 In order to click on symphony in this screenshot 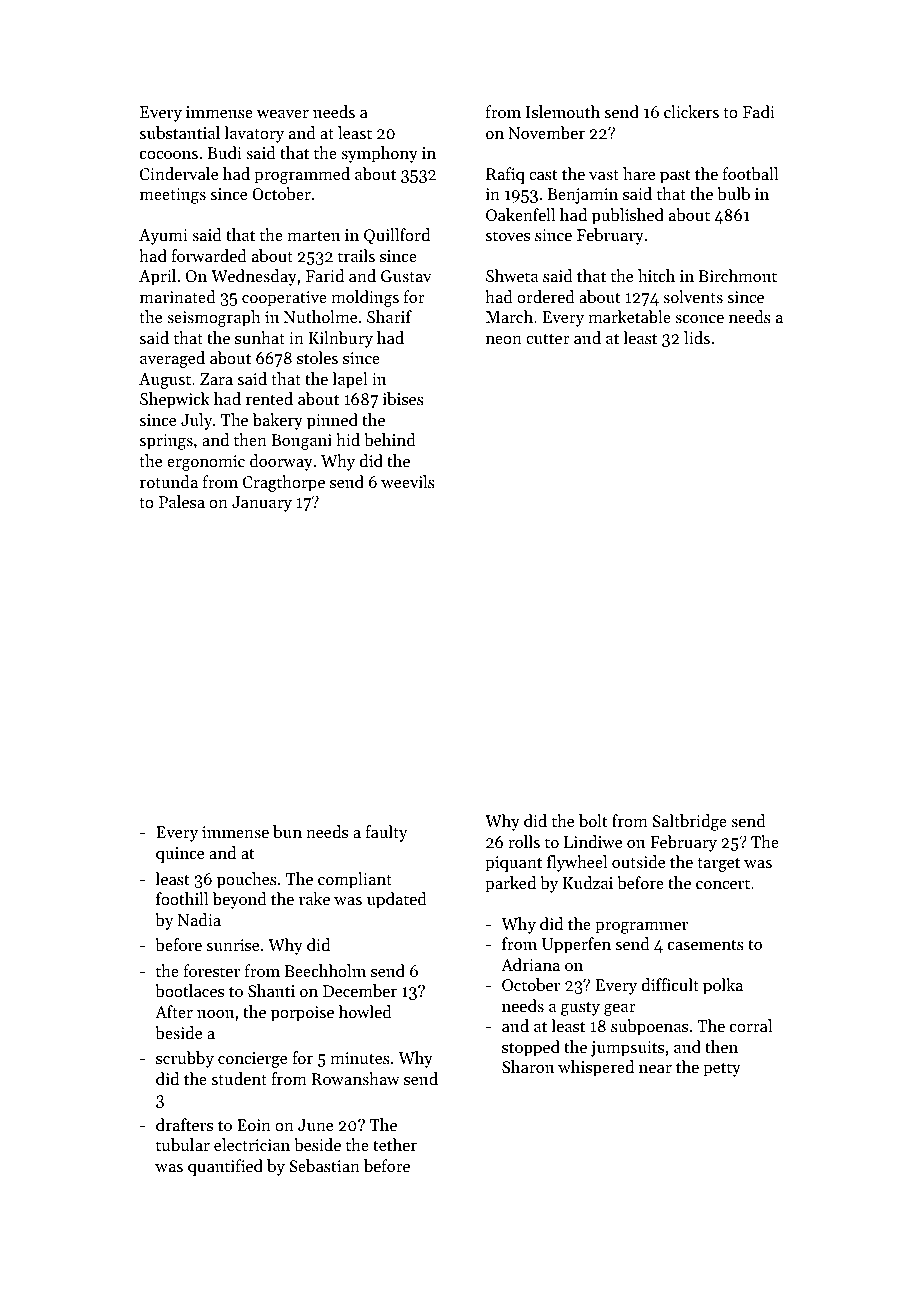, I will do `click(379, 154)`.
